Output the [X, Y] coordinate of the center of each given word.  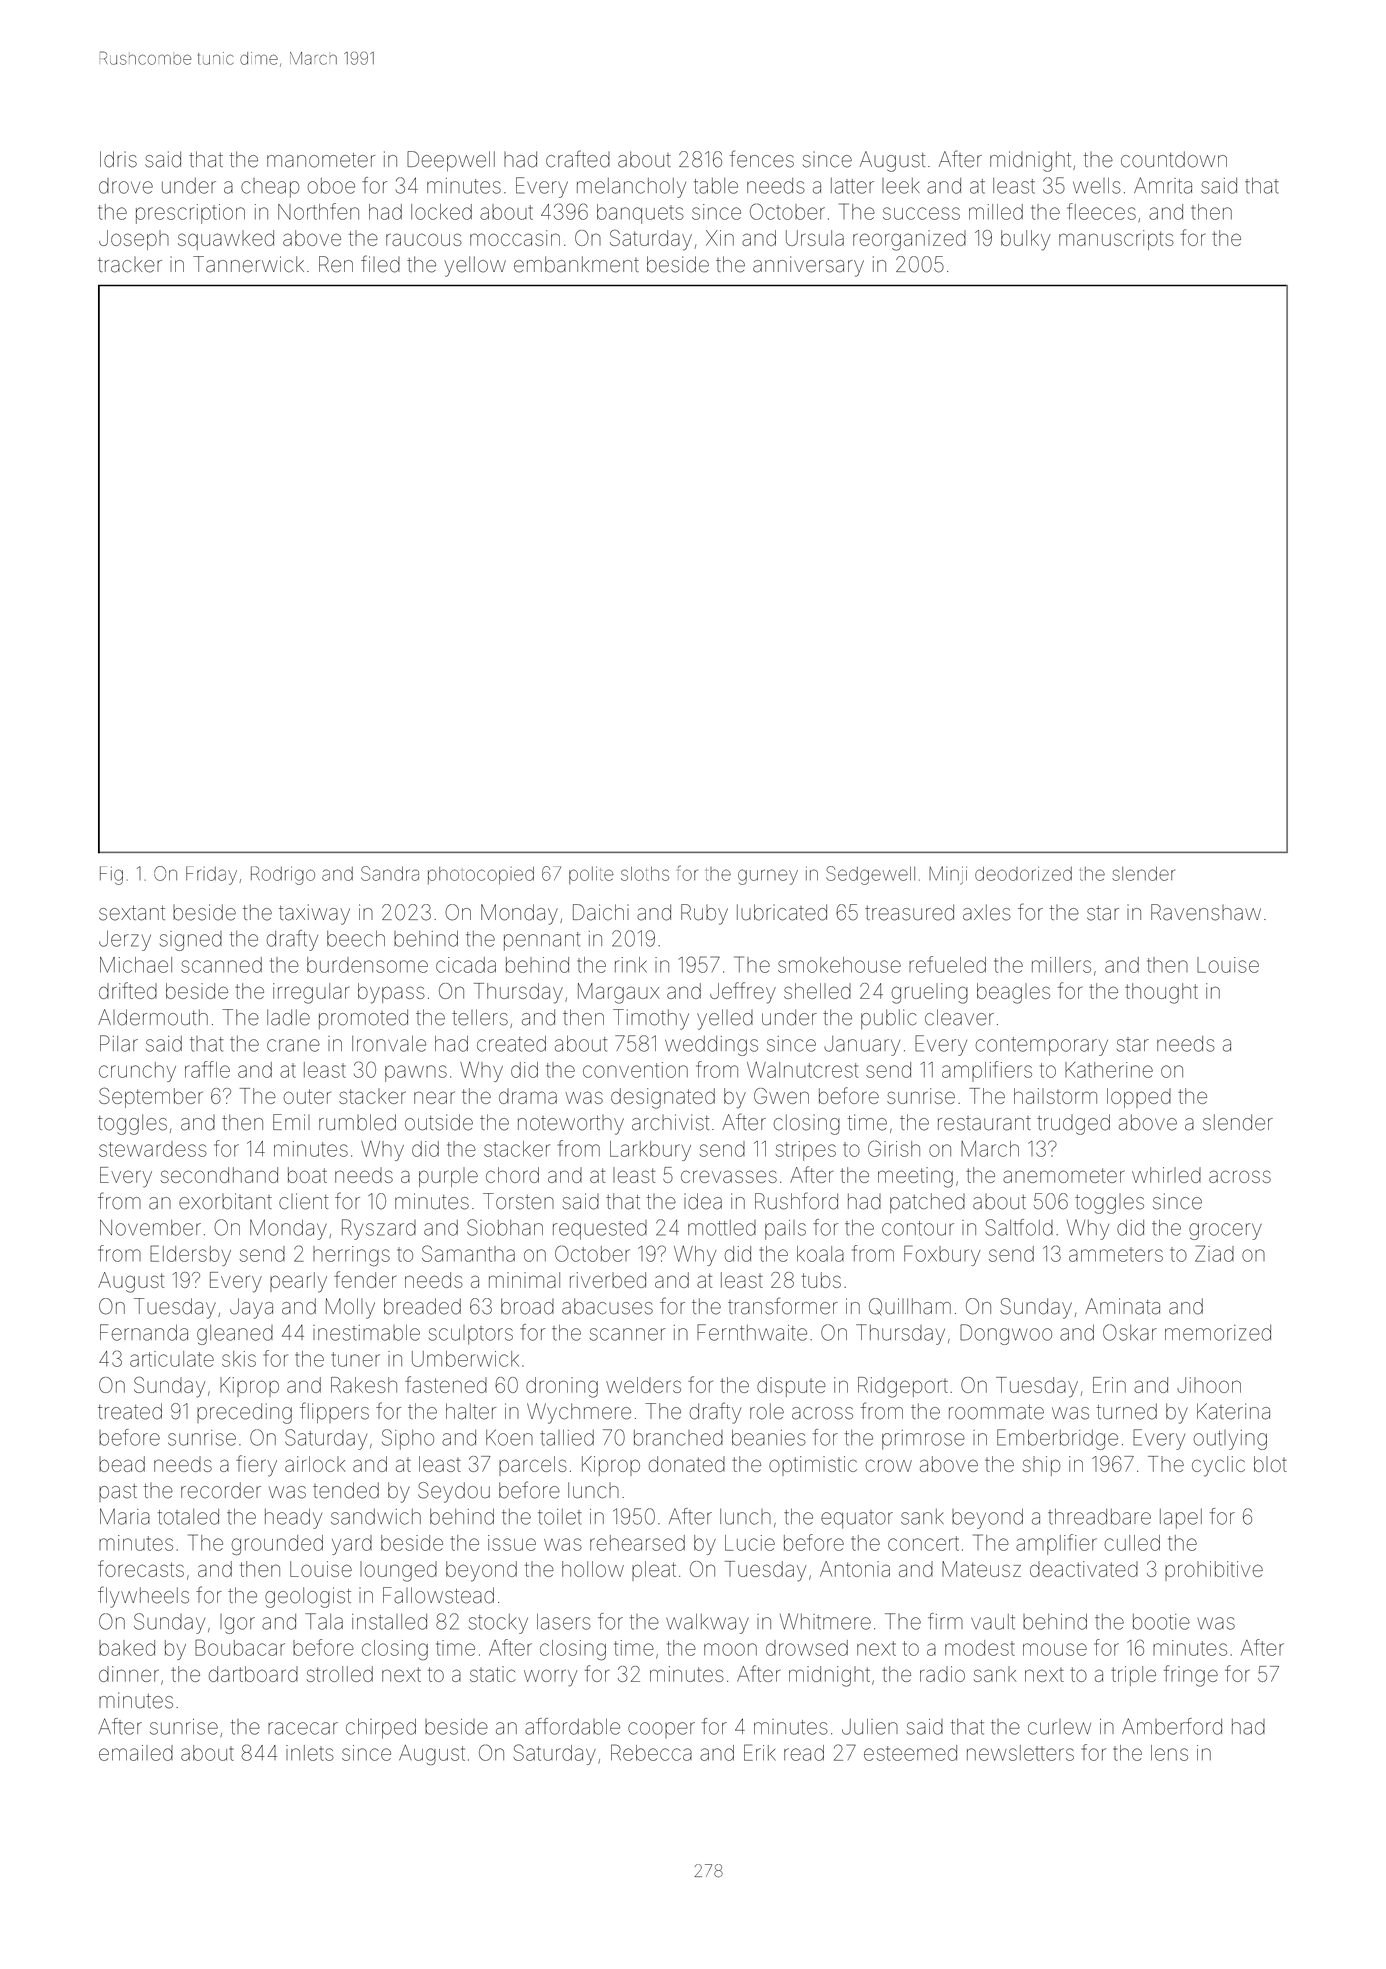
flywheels [143, 1597]
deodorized [1023, 873]
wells [1097, 186]
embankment [576, 264]
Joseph [134, 240]
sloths [645, 874]
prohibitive [1214, 1571]
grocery [1225, 1231]
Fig [111, 875]
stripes [806, 1151]
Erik [760, 1752]
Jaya [251, 1308]
